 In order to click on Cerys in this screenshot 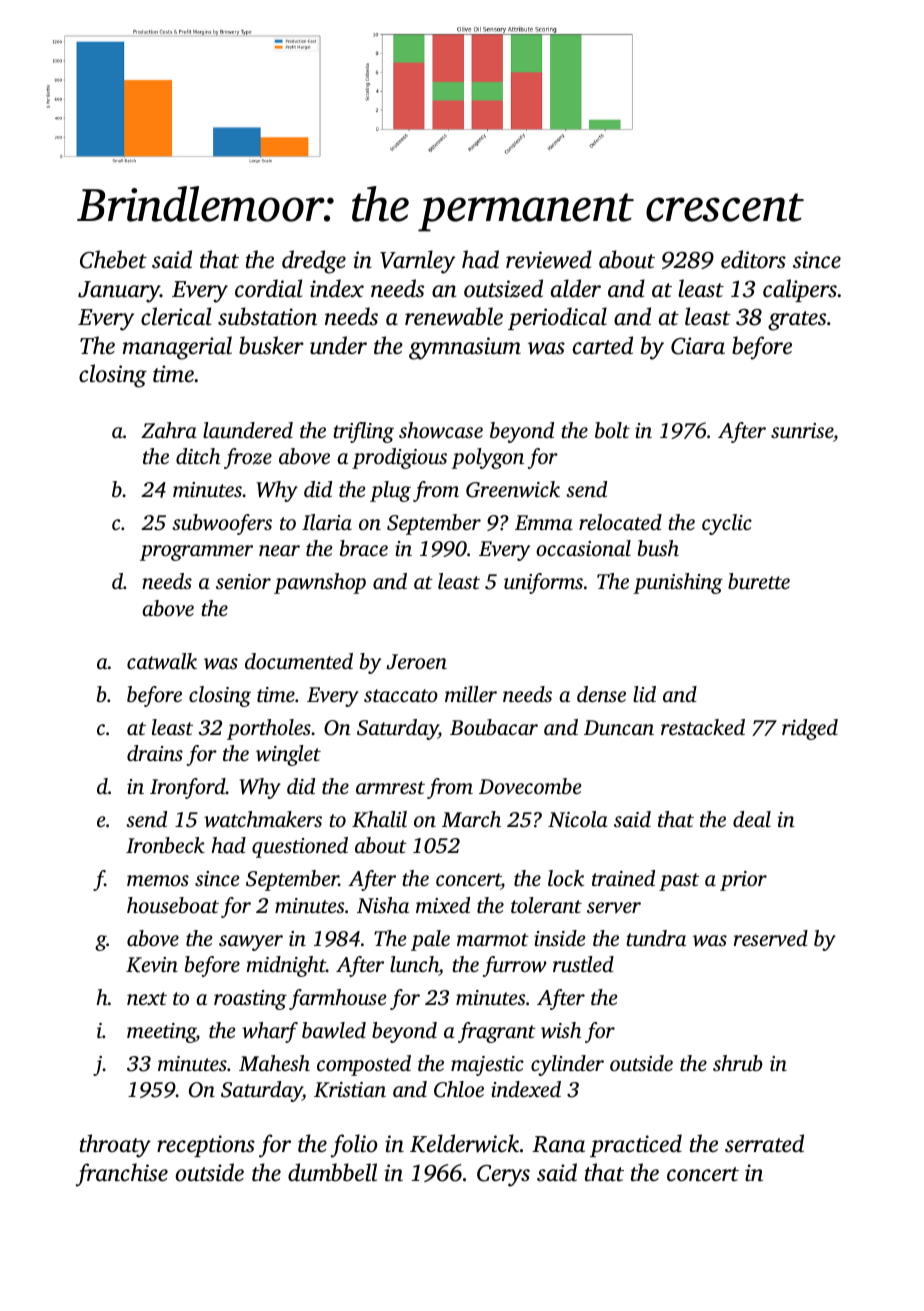, I will do `click(503, 1176)`.
